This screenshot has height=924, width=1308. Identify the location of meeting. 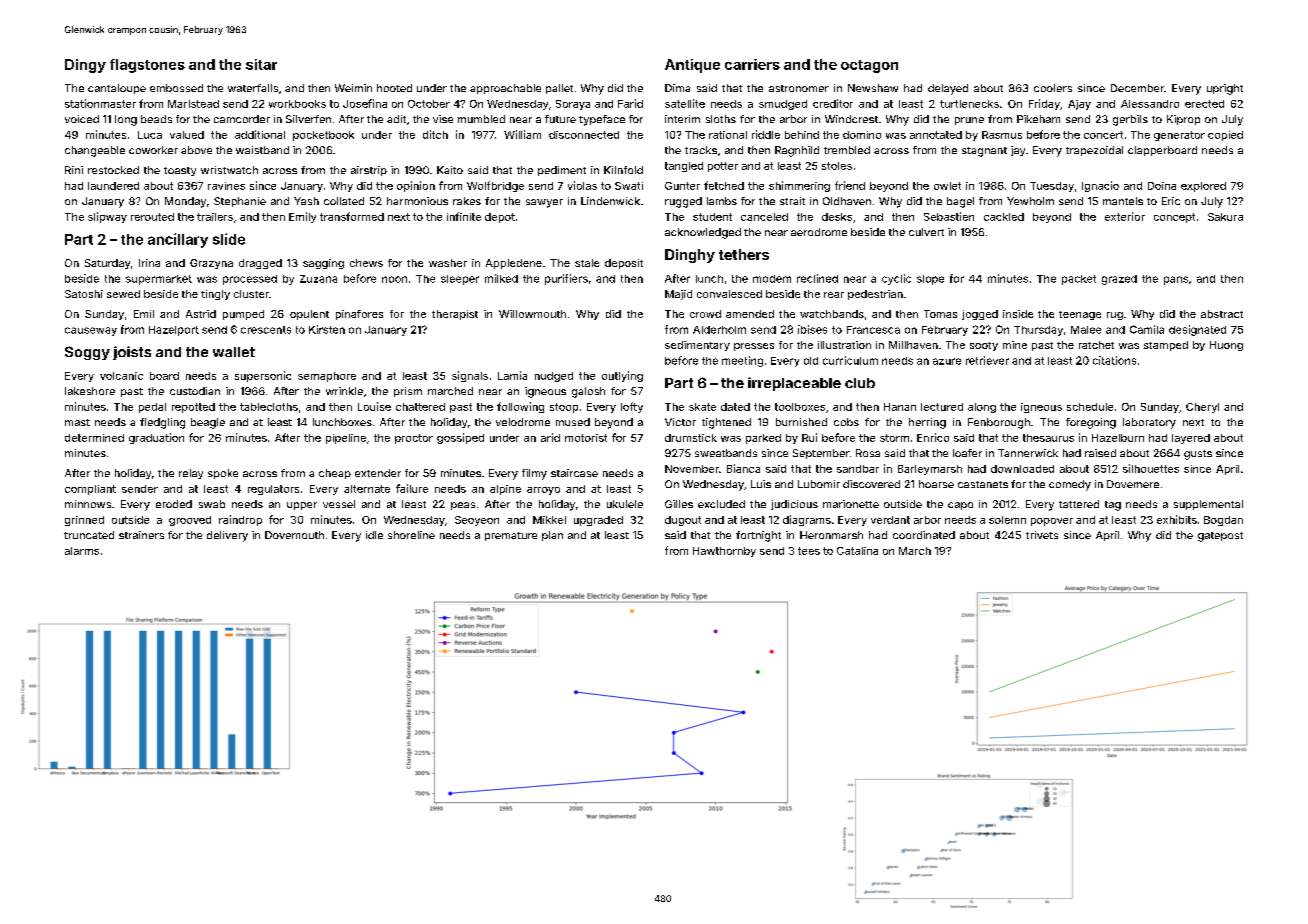
(742, 361).
